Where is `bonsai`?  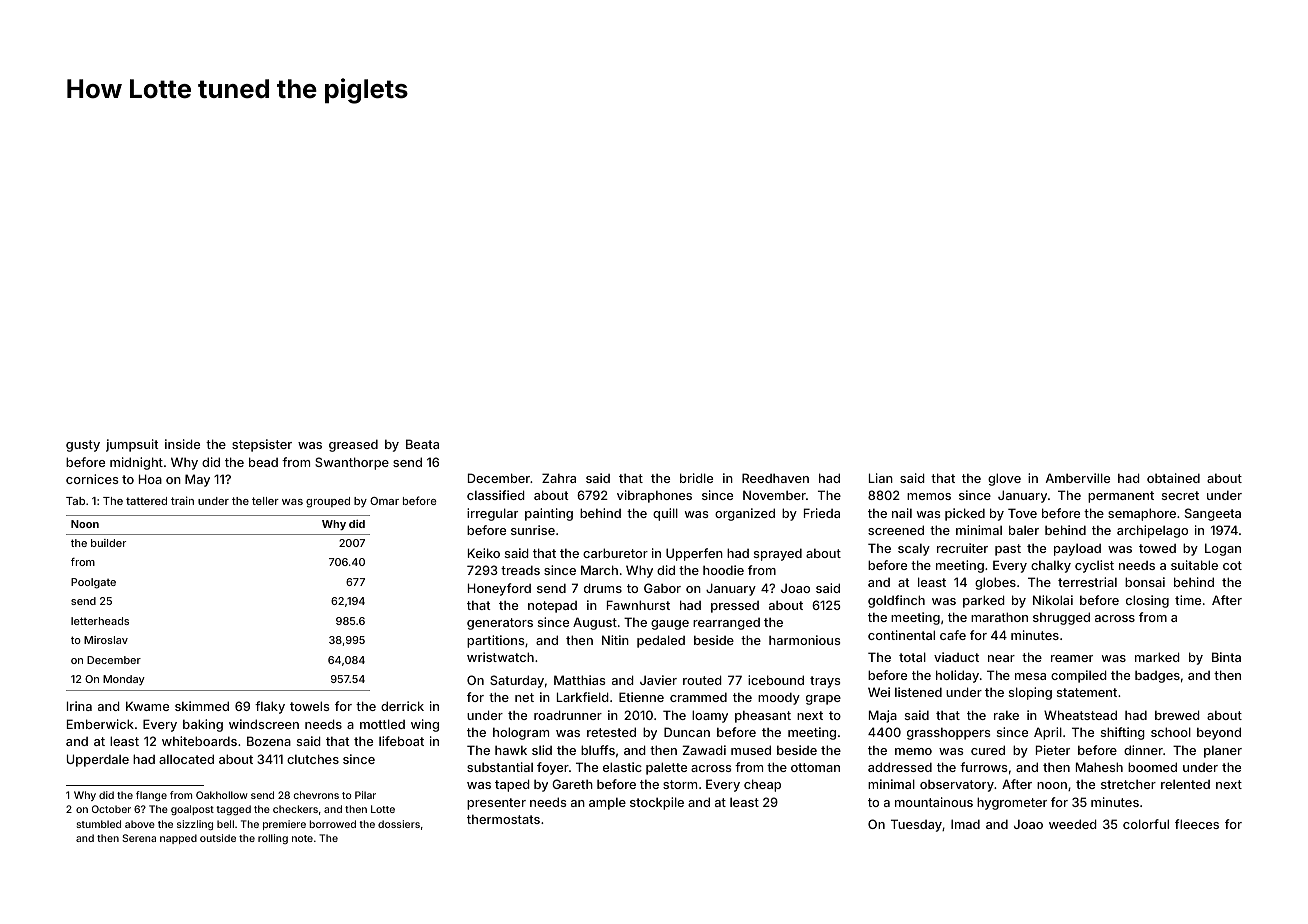
bonsai is located at coordinates (1145, 582).
